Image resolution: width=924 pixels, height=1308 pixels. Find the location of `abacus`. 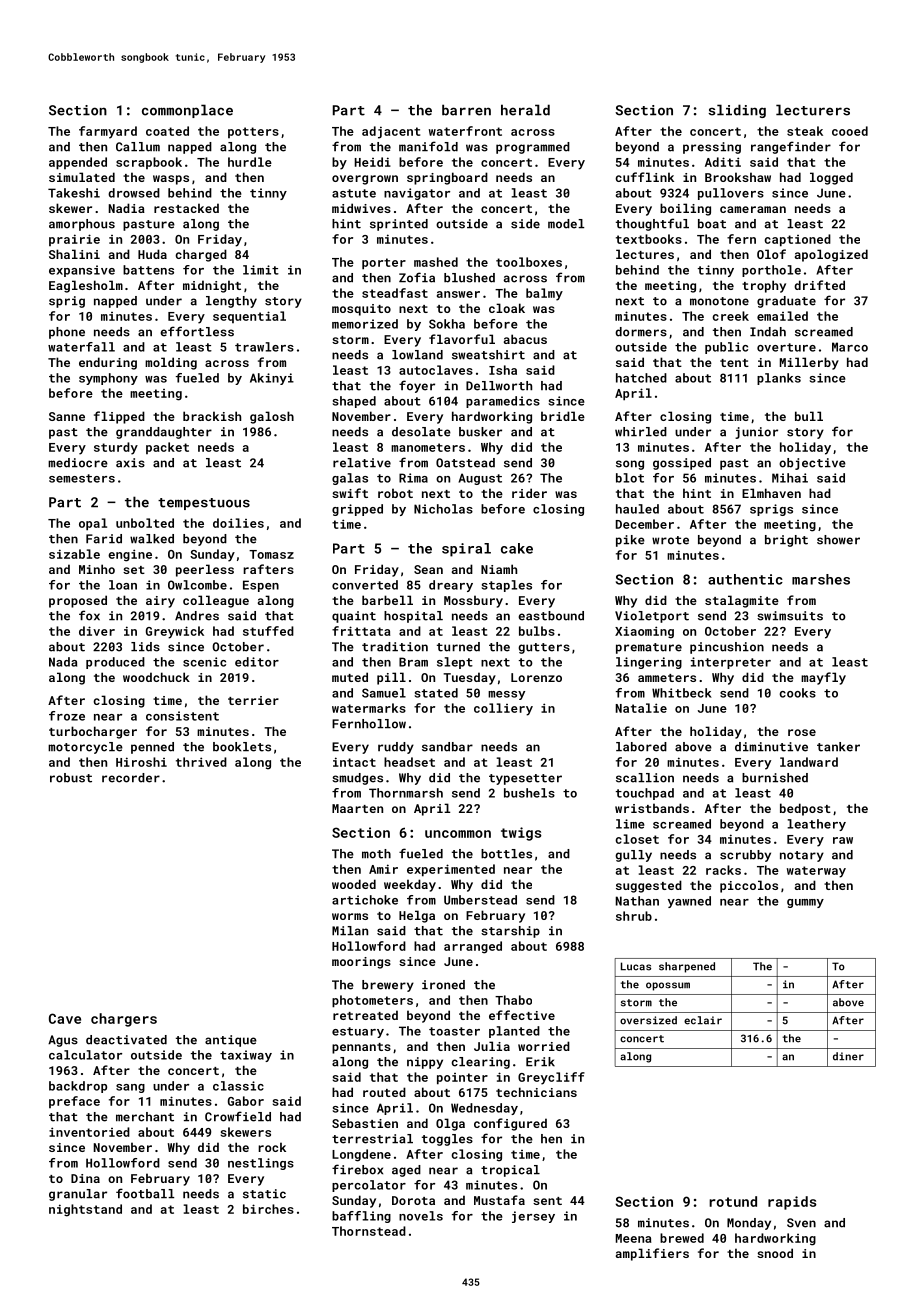

abacus is located at coordinates (525, 339).
